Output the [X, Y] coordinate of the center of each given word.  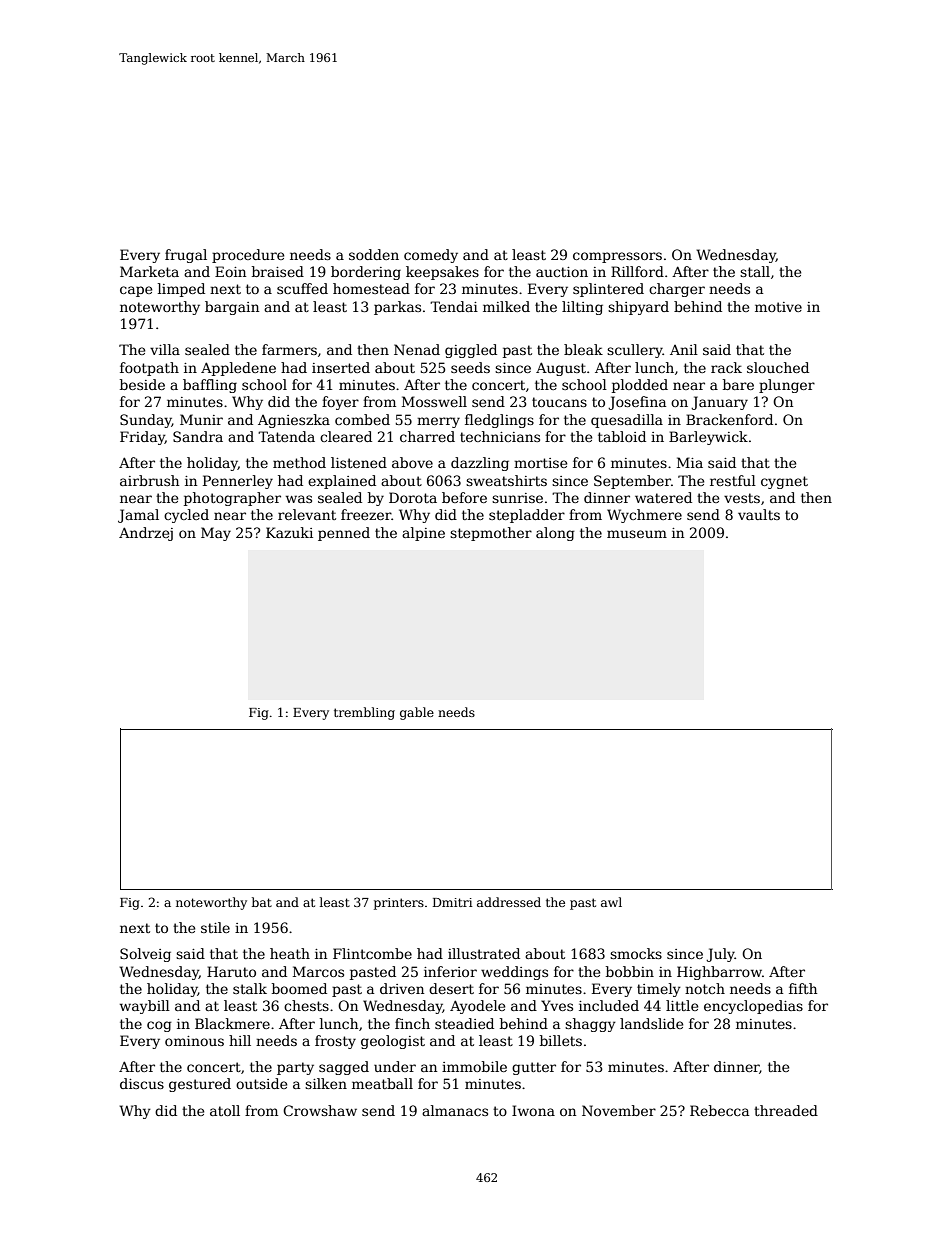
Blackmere [232, 1023]
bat [262, 902]
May [216, 534]
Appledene [238, 369]
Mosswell [434, 401]
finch [412, 1023]
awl [611, 902]
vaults [759, 514]
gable [417, 713]
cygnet [784, 482]
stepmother [491, 534]
